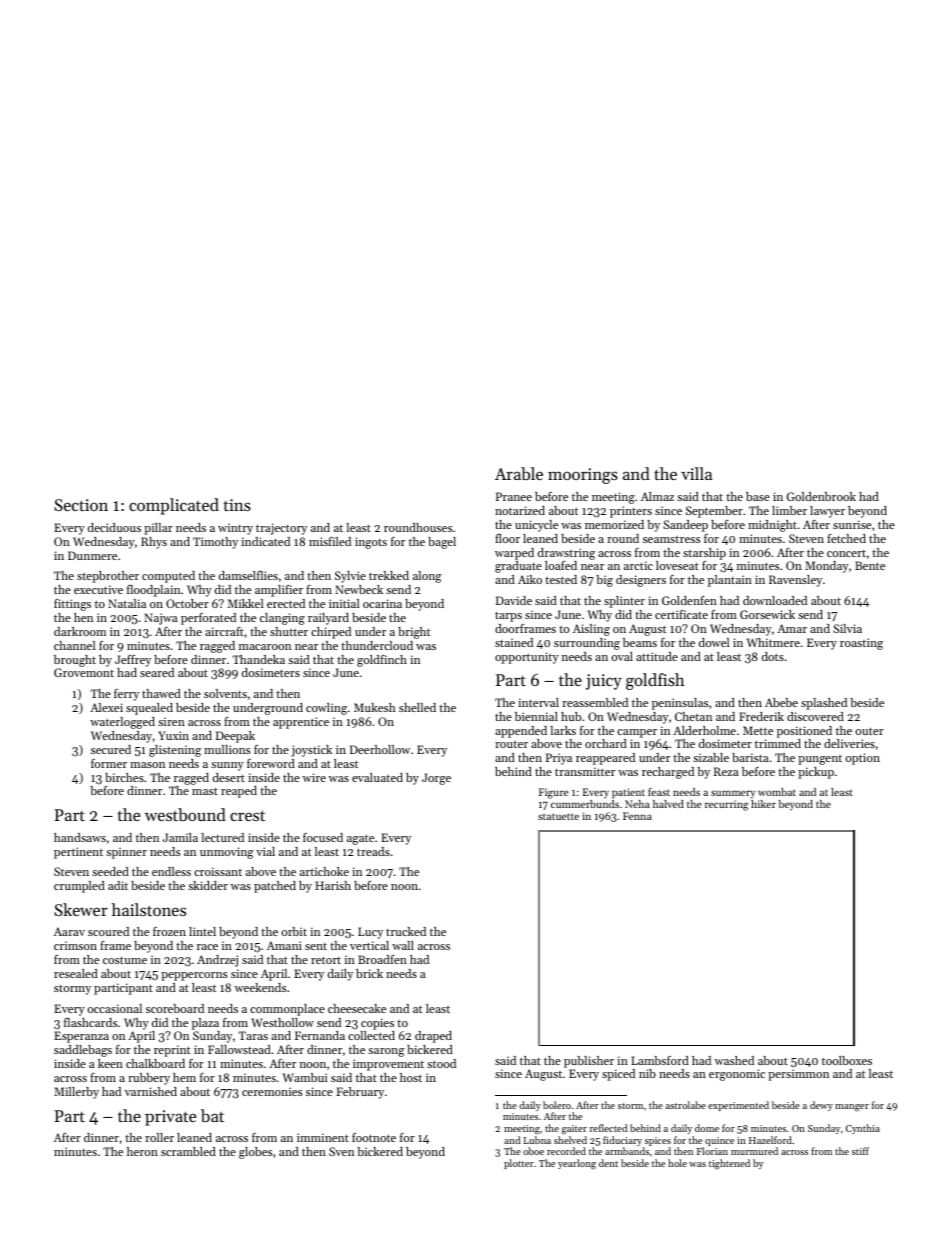  What do you see at coordinates (696, 473) in the document?
I see `villa` at bounding box center [696, 473].
